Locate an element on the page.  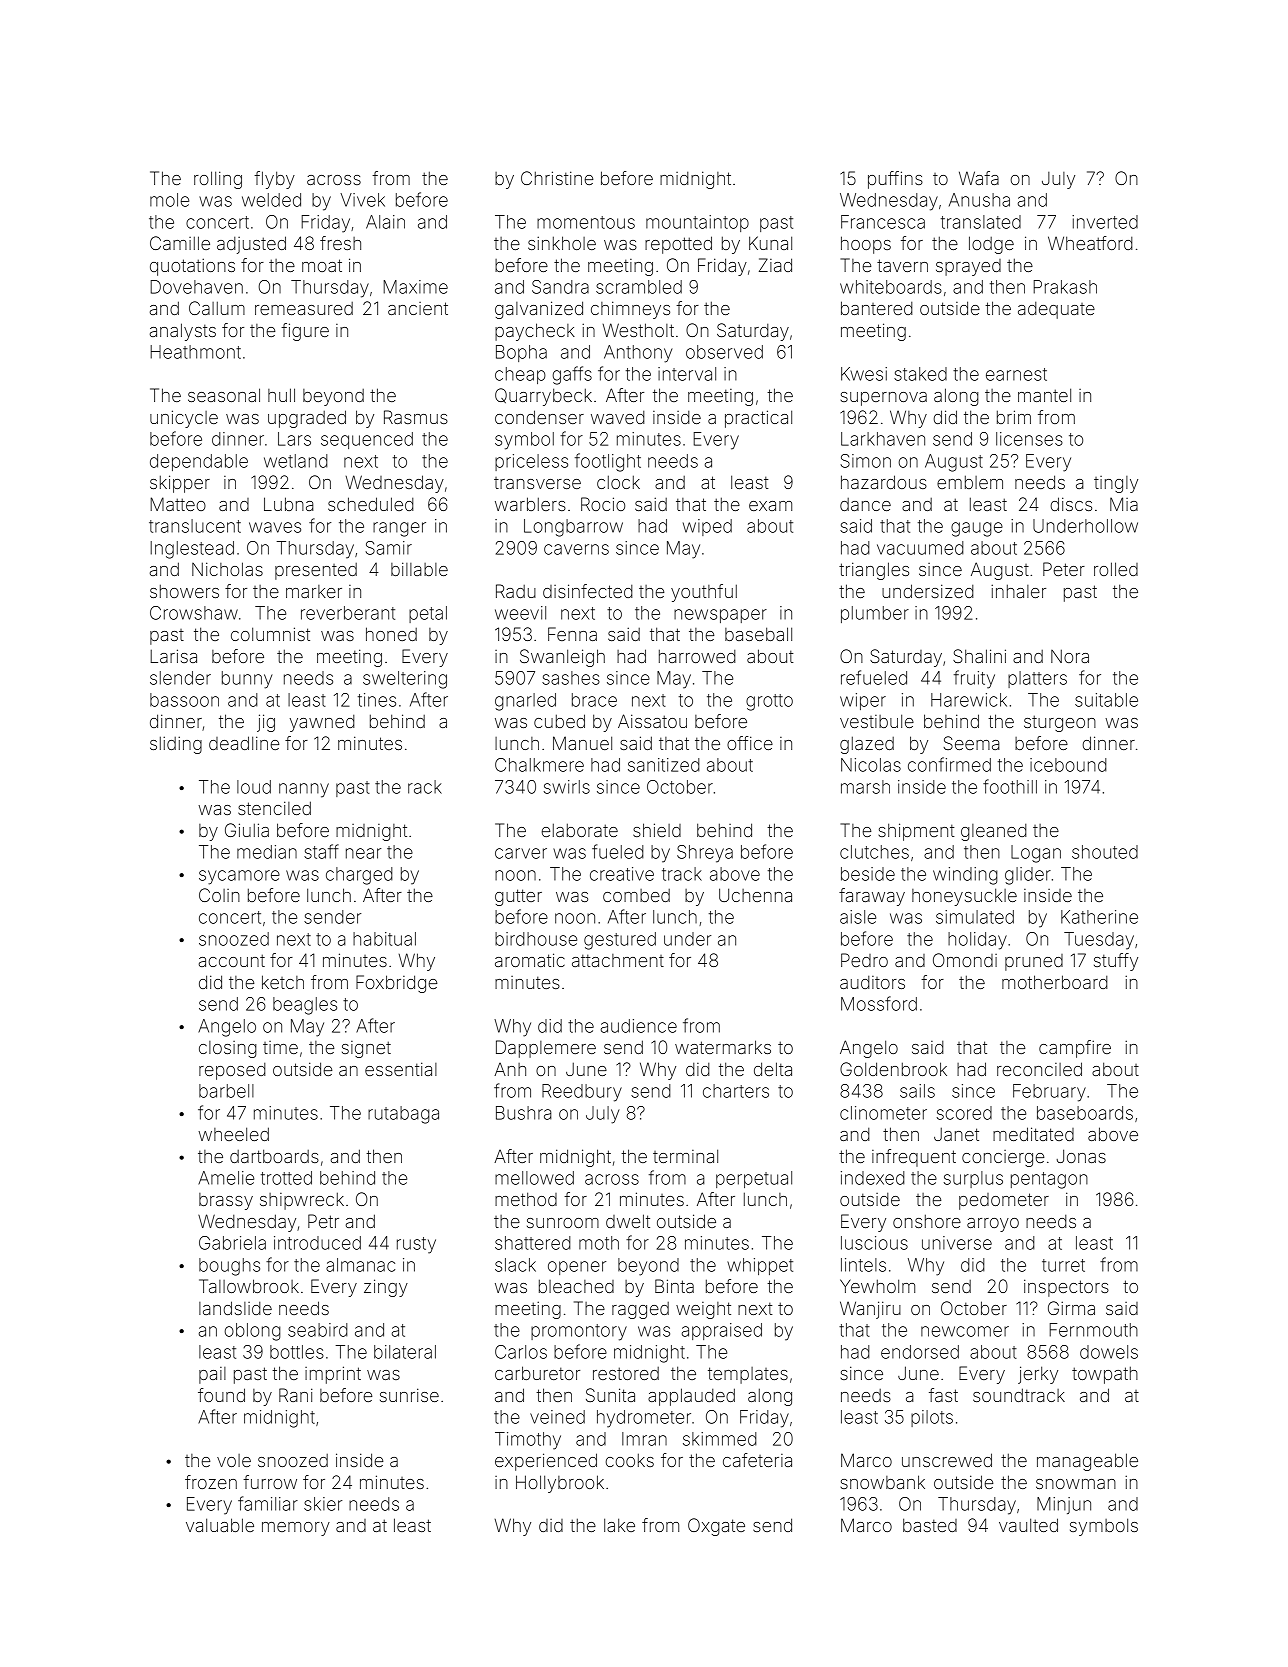
pentagon is located at coordinates (1049, 1180).
